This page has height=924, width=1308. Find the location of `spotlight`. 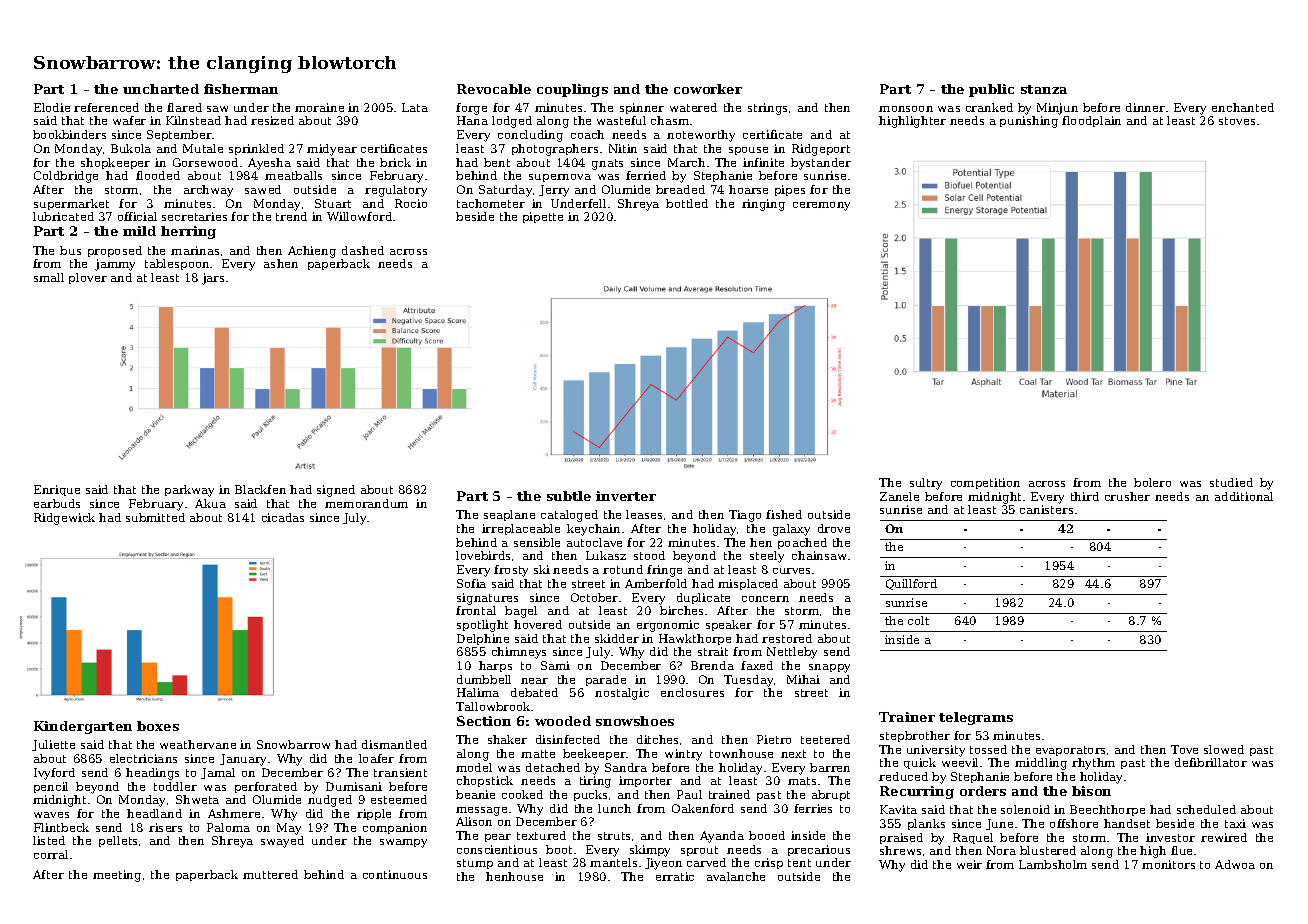

spotlight is located at coordinates (482, 626).
